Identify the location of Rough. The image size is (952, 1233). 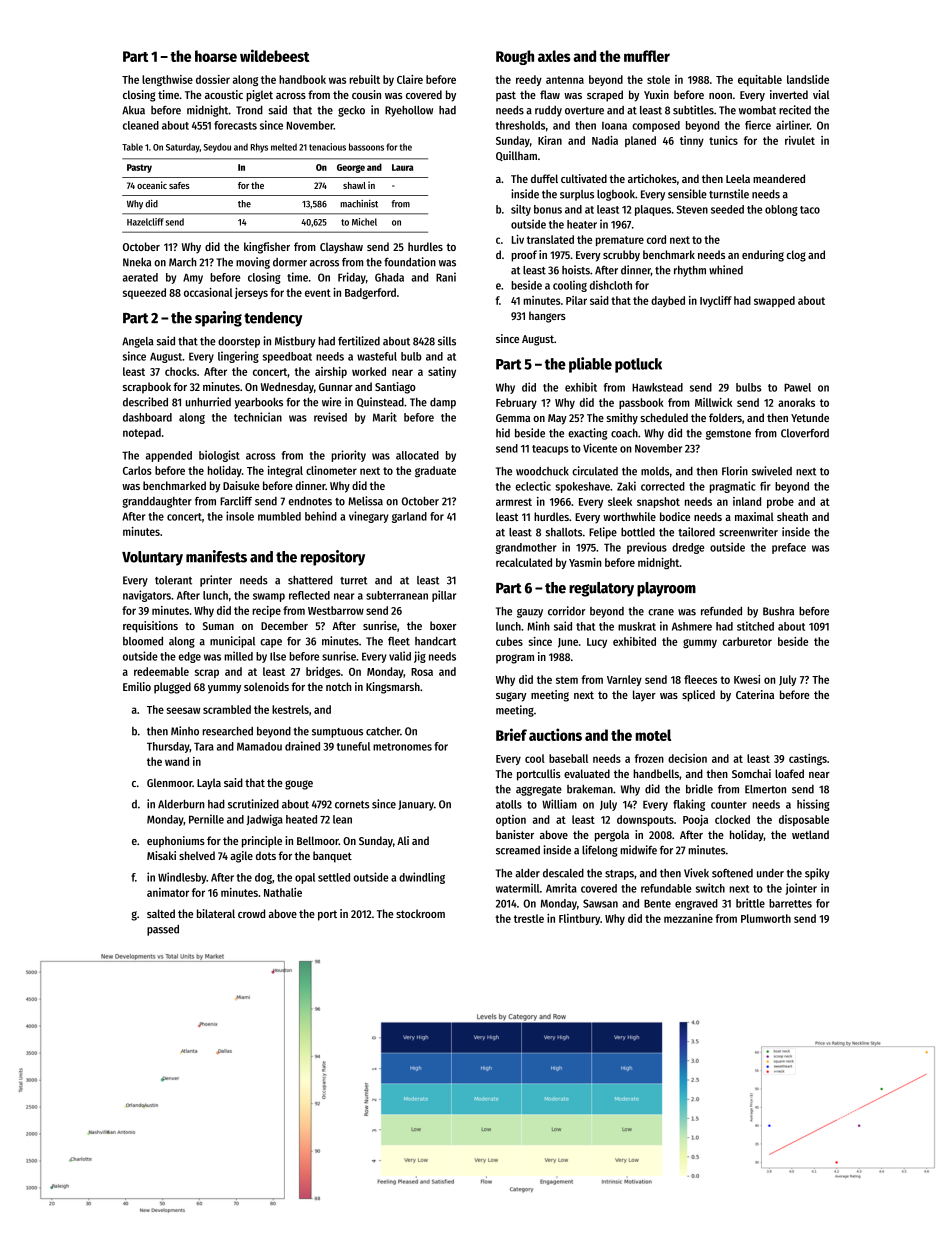
(515, 57).
